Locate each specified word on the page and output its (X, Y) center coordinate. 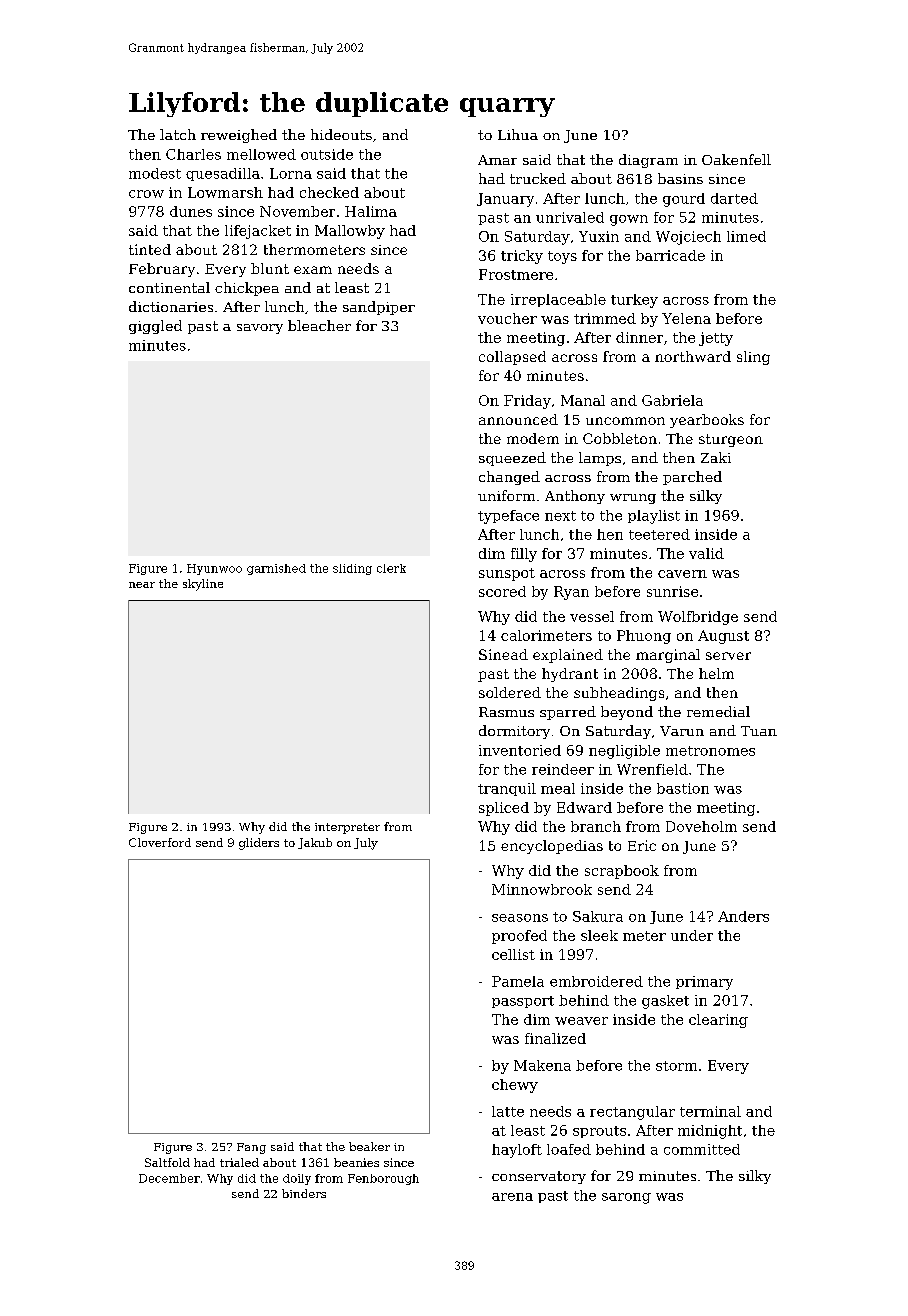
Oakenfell (736, 159)
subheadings (619, 694)
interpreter (347, 828)
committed (702, 1149)
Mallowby (350, 232)
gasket (665, 1002)
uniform (506, 495)
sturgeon (731, 440)
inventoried (520, 750)
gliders (259, 844)
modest (155, 173)
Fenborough (383, 1179)
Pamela (518, 981)
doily (297, 1179)
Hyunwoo (214, 569)
